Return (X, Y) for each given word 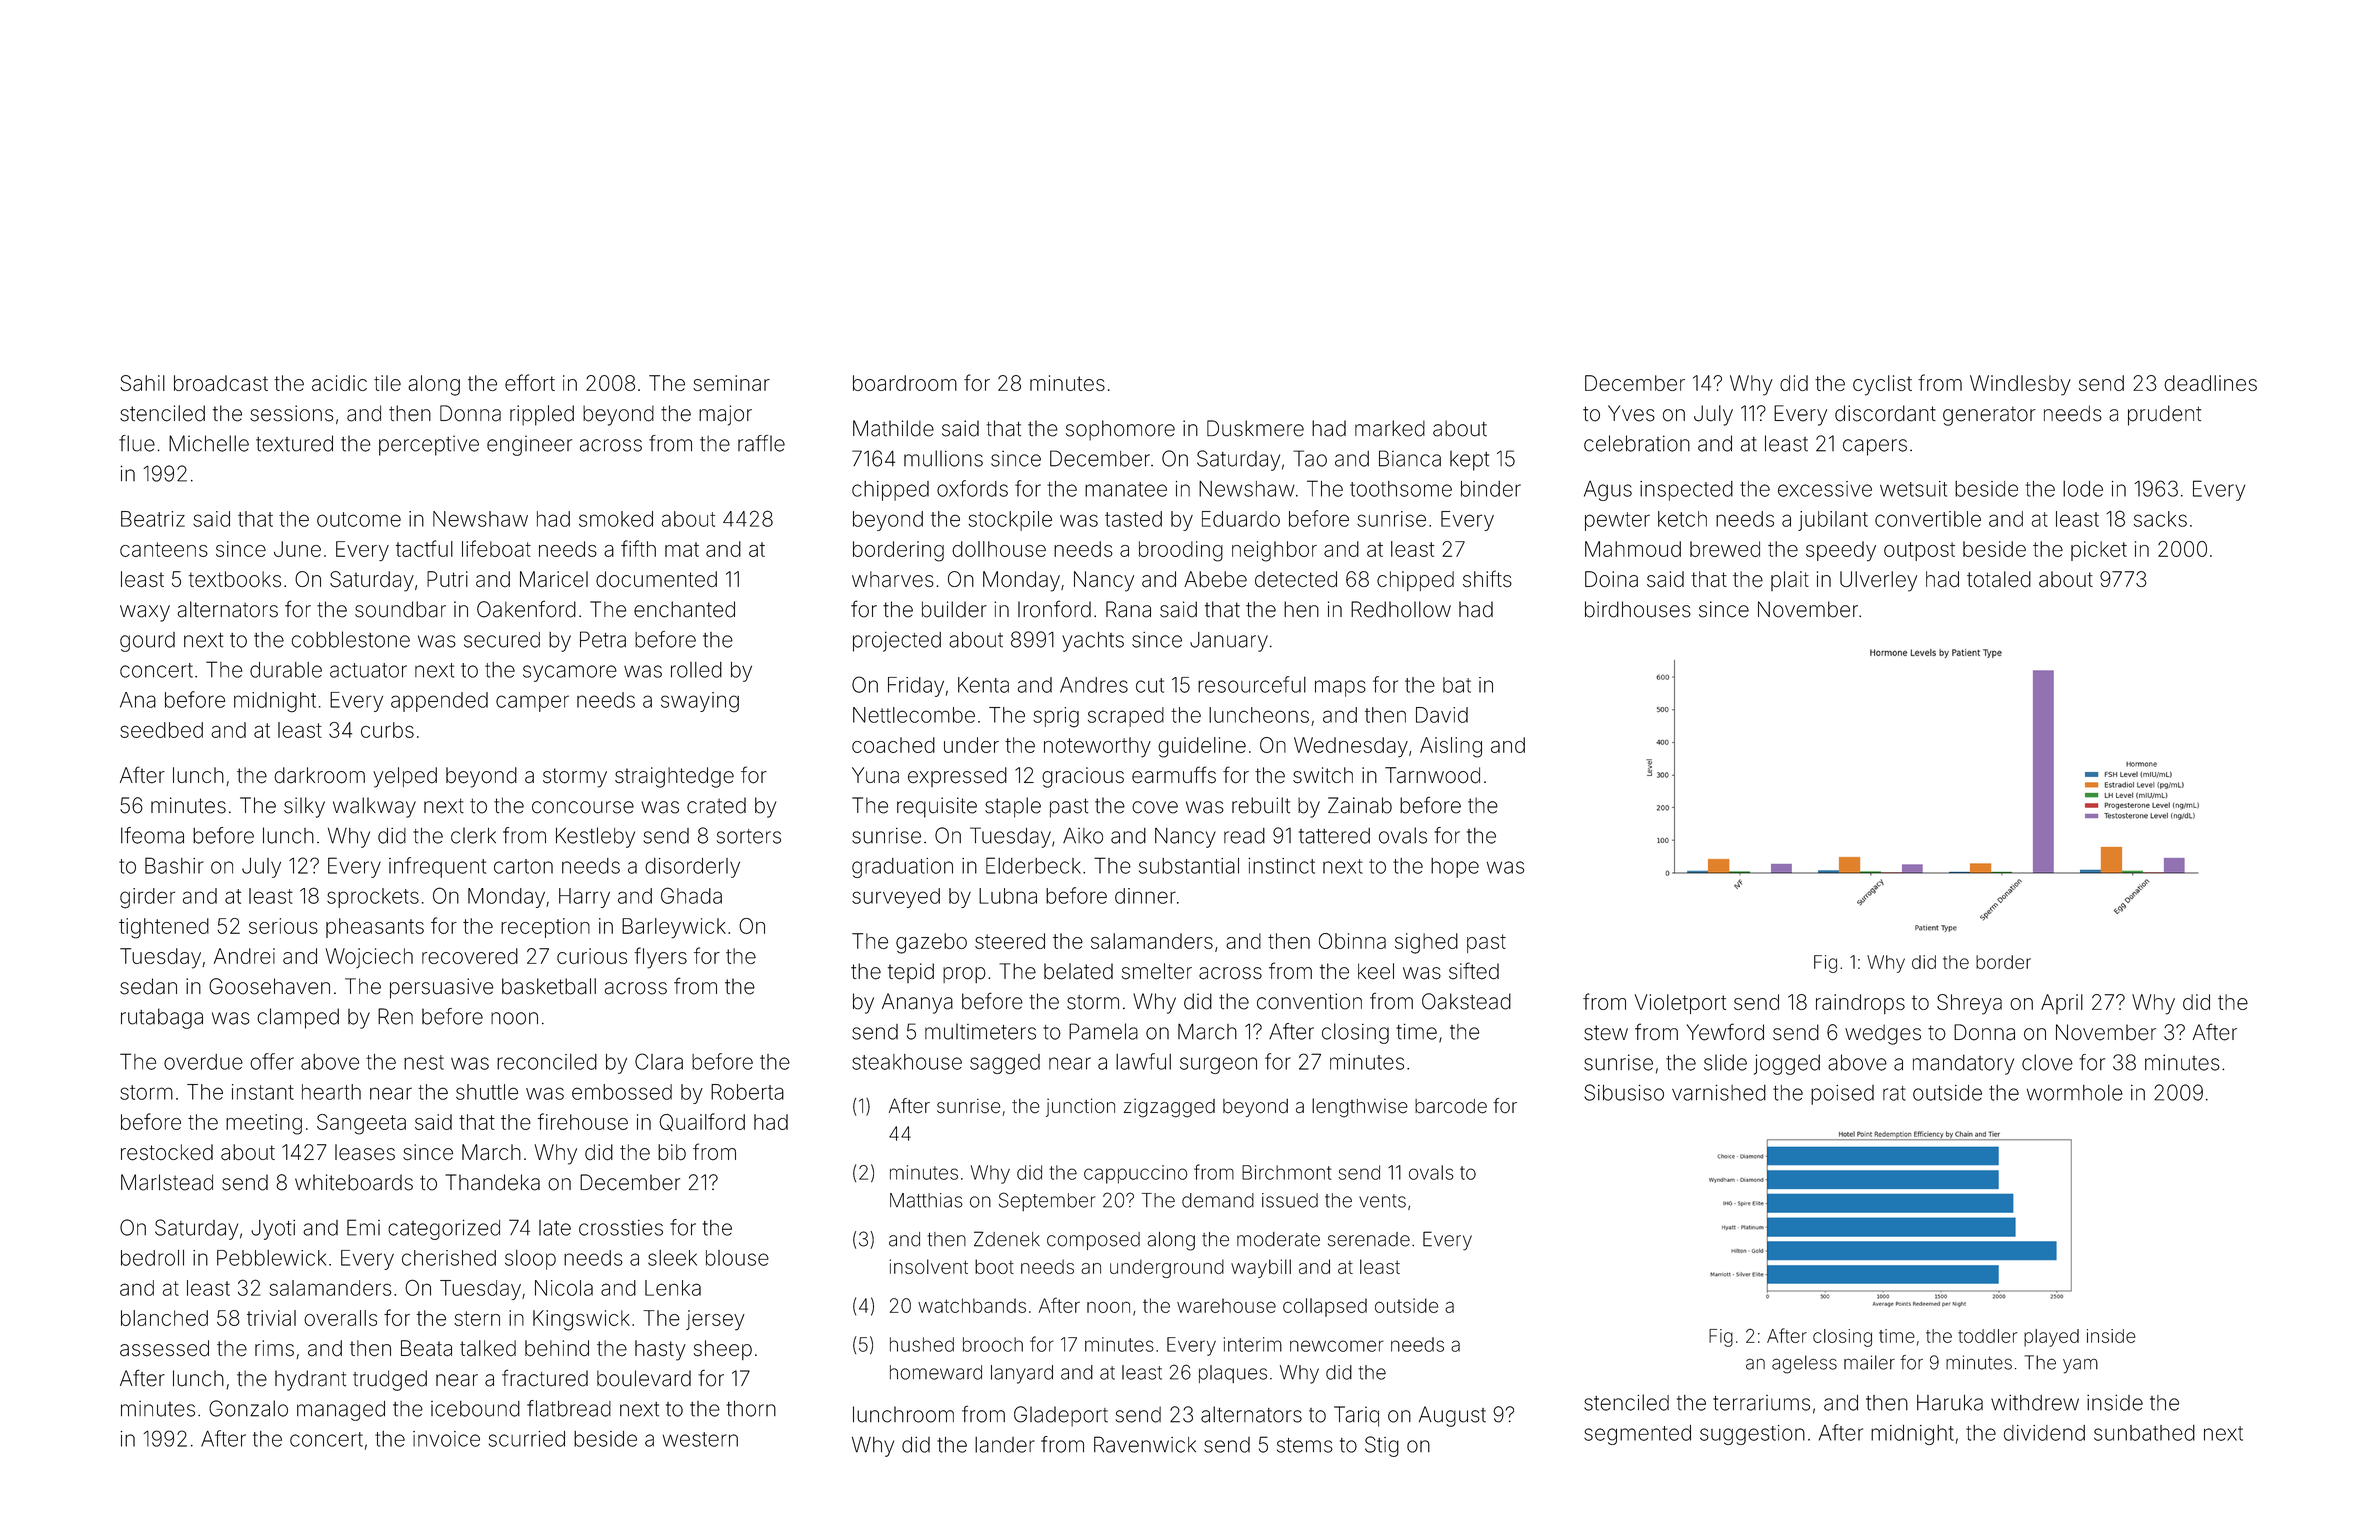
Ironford (1054, 609)
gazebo (931, 943)
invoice (446, 1439)
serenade (1369, 1239)
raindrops (1860, 1004)
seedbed (161, 730)
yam (2080, 1366)
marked (1390, 428)
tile (387, 383)
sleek (672, 1258)
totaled (1999, 579)
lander (1005, 1445)
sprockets (373, 898)
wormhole (2075, 1093)
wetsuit (1913, 489)
